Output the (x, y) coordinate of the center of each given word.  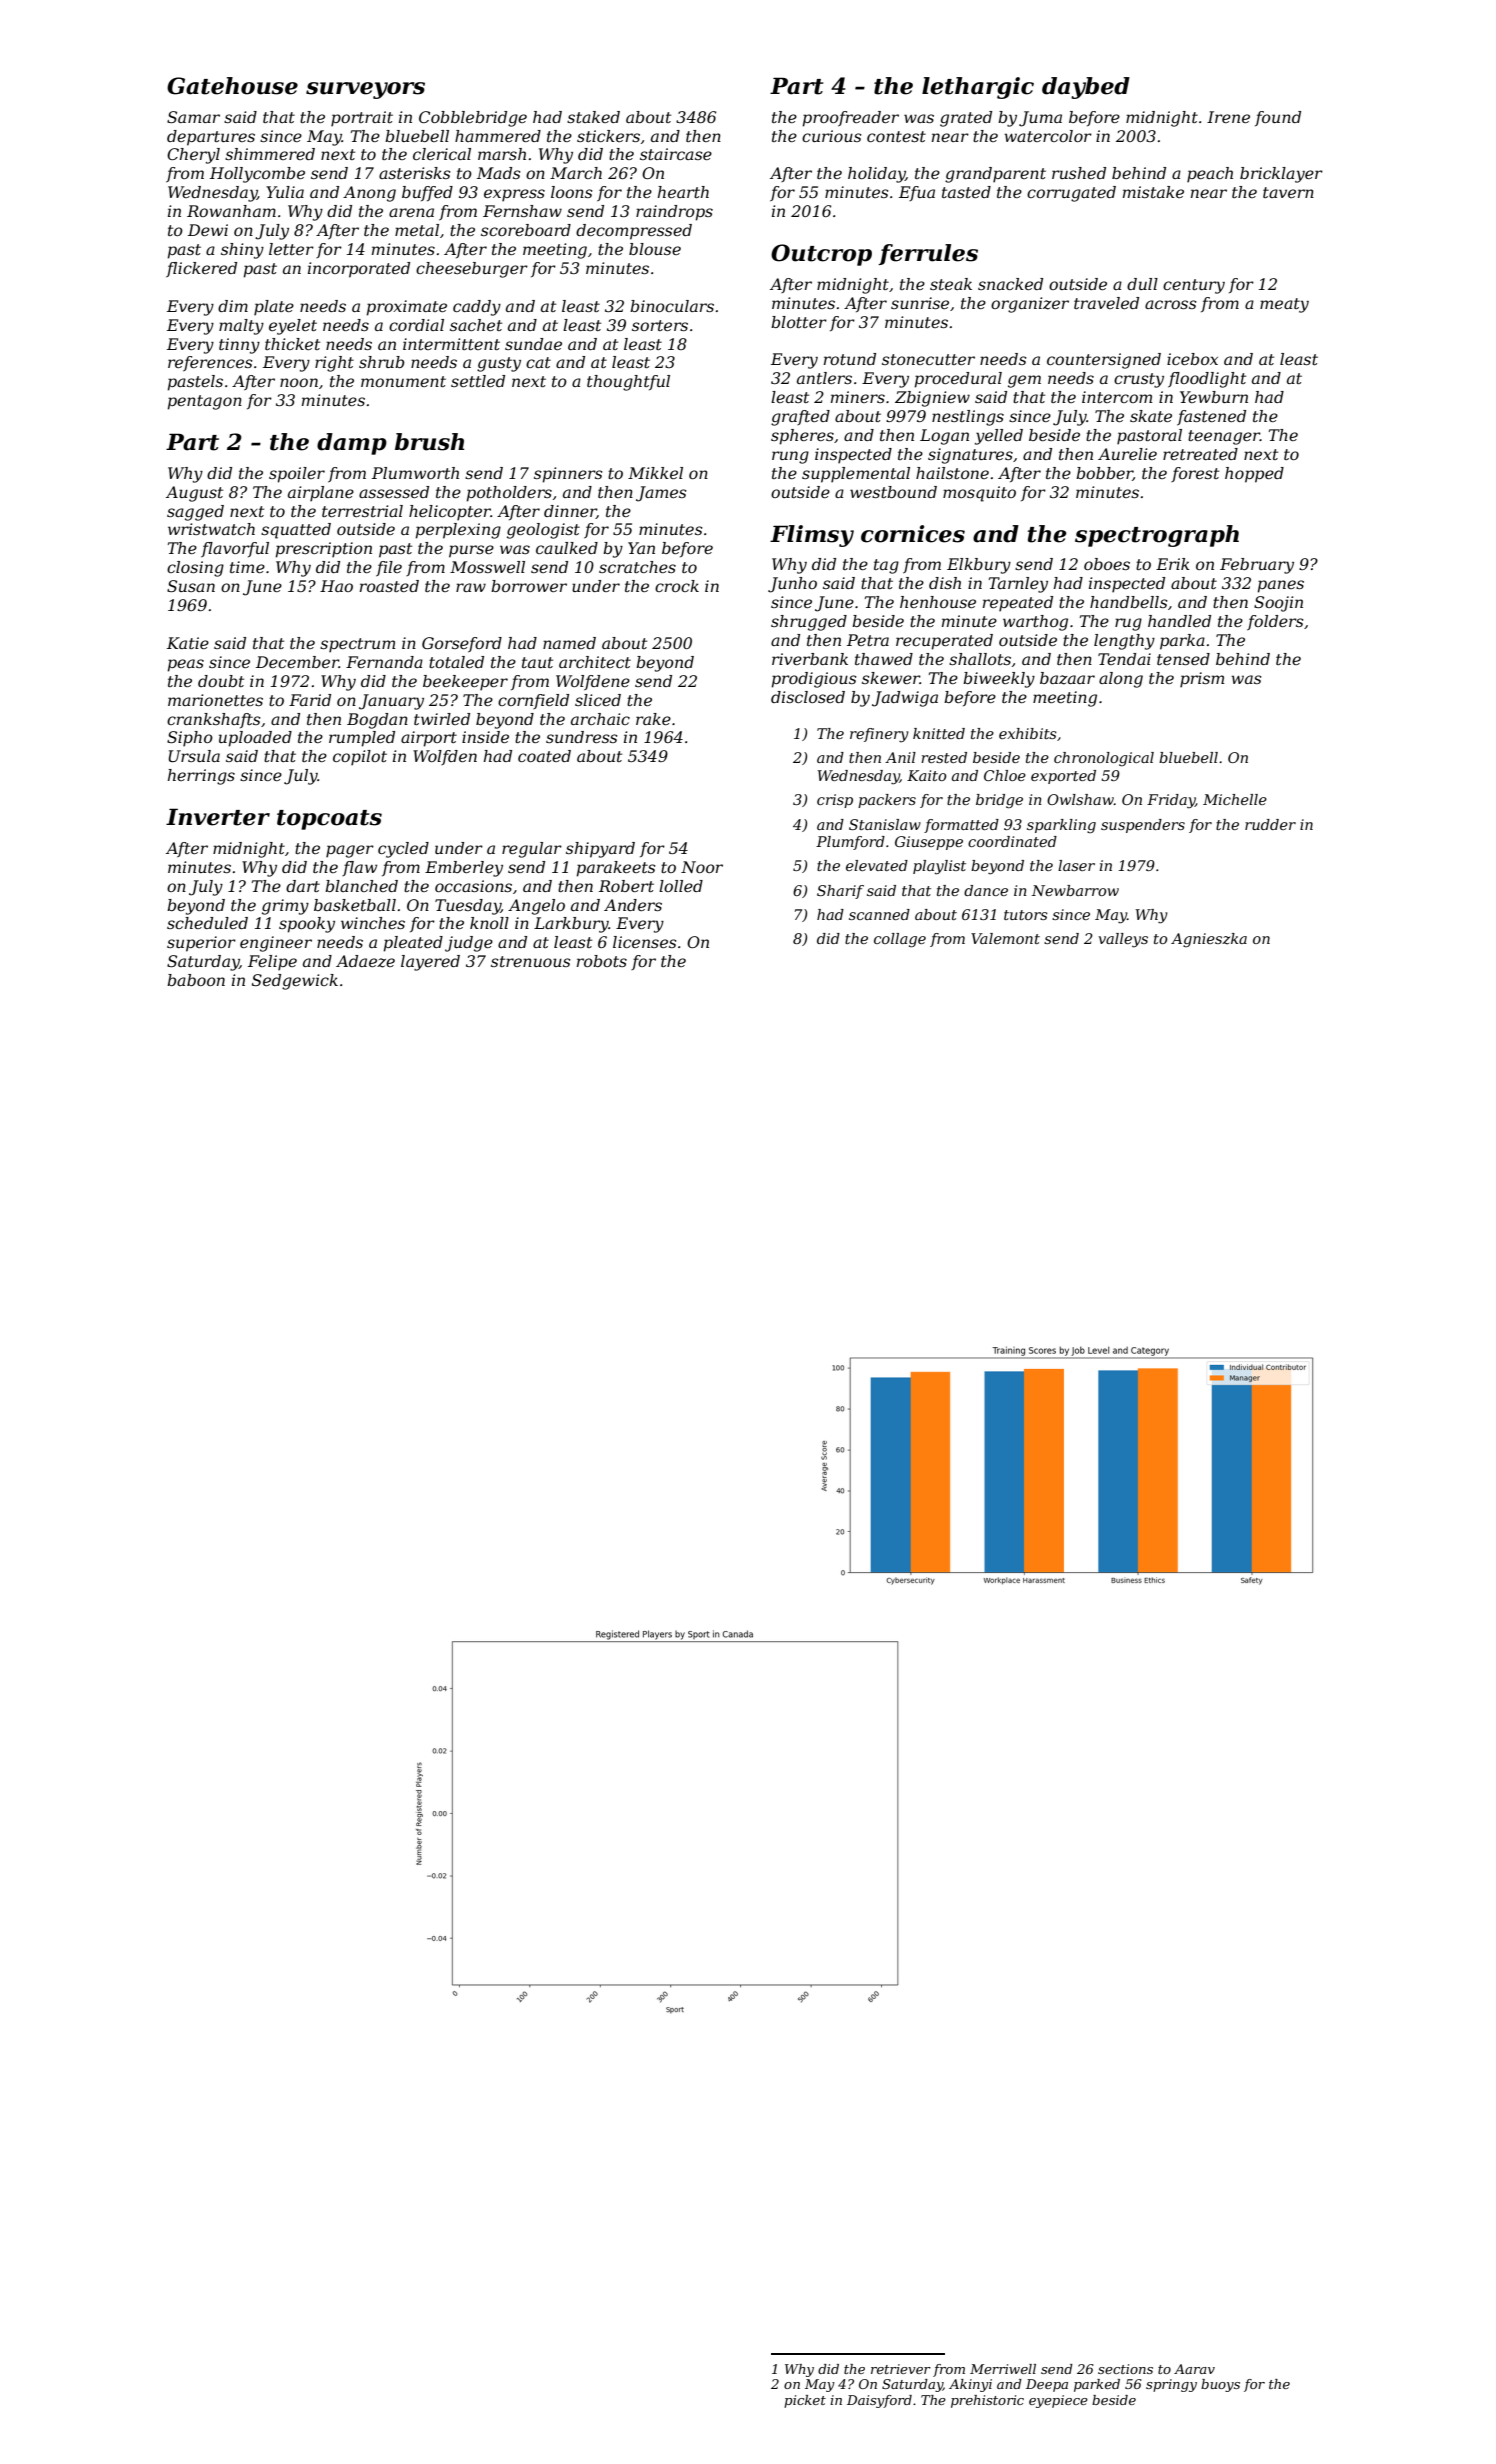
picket (805, 2401)
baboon (196, 980)
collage (900, 940)
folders (1275, 622)
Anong (369, 194)
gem (1024, 381)
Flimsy (812, 536)
